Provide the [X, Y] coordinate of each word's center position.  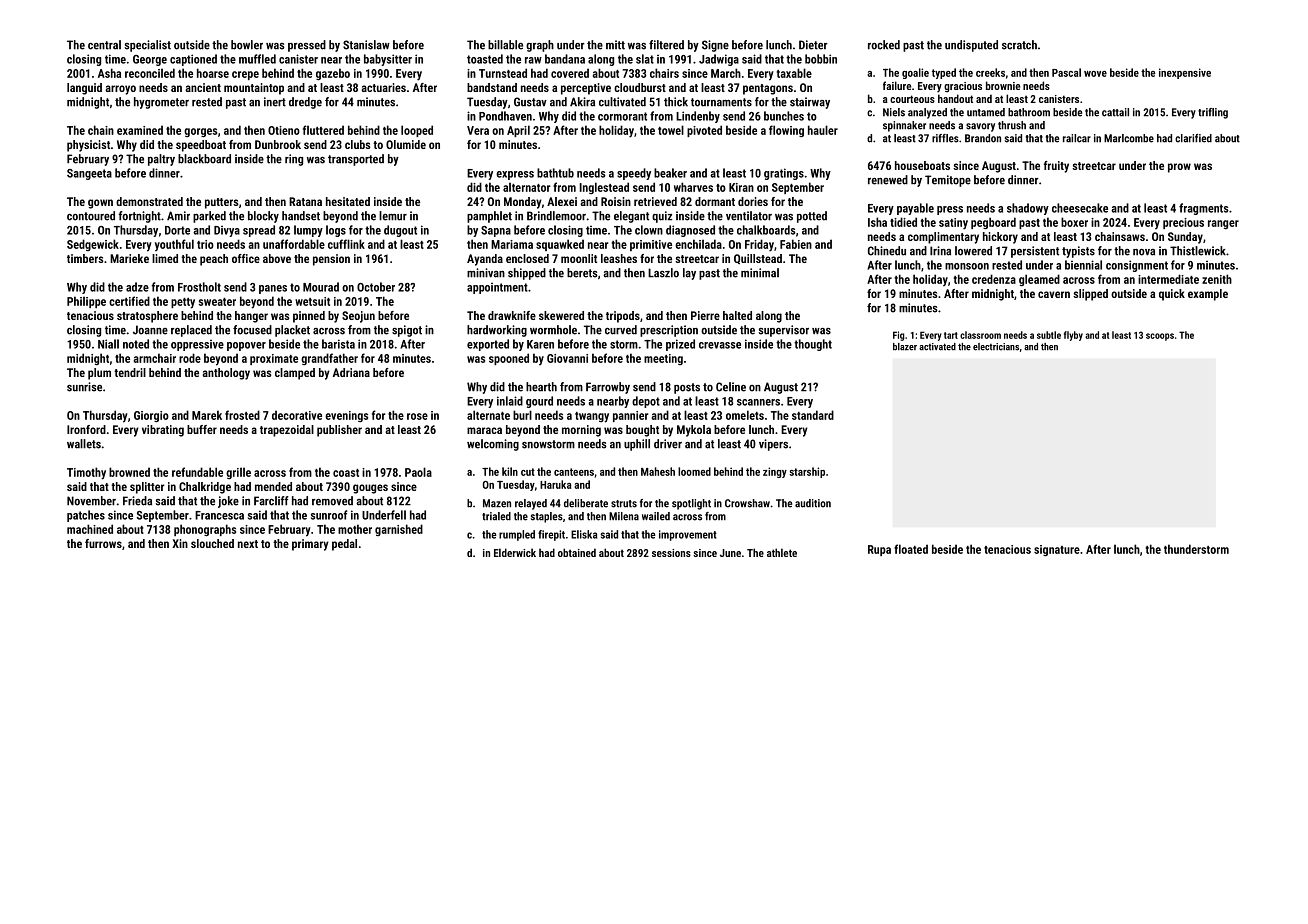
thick [676, 102]
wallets [84, 444]
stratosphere [147, 317]
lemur [393, 216]
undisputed [971, 46]
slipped [1090, 295]
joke [228, 502]
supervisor [784, 331]
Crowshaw [747, 503]
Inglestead [604, 188]
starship [807, 472]
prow [1179, 168]
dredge [305, 103]
